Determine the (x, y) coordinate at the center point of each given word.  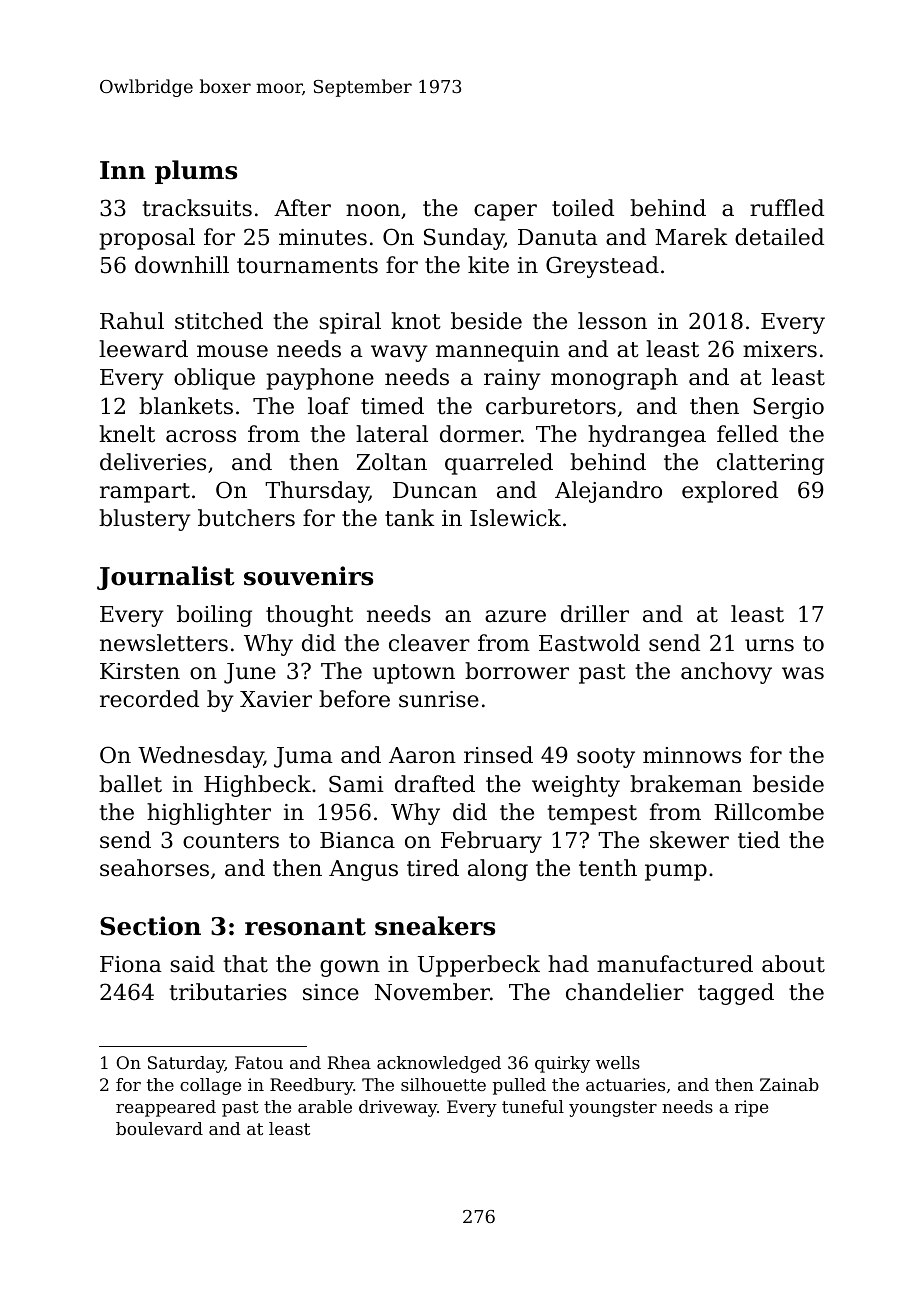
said (192, 964)
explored (730, 492)
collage (210, 1086)
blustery (145, 520)
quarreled (499, 464)
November (432, 992)
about (793, 964)
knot (416, 321)
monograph (614, 379)
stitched (219, 321)
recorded (149, 699)
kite (488, 265)
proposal (147, 239)
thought (309, 616)
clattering (770, 464)
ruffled (787, 208)
